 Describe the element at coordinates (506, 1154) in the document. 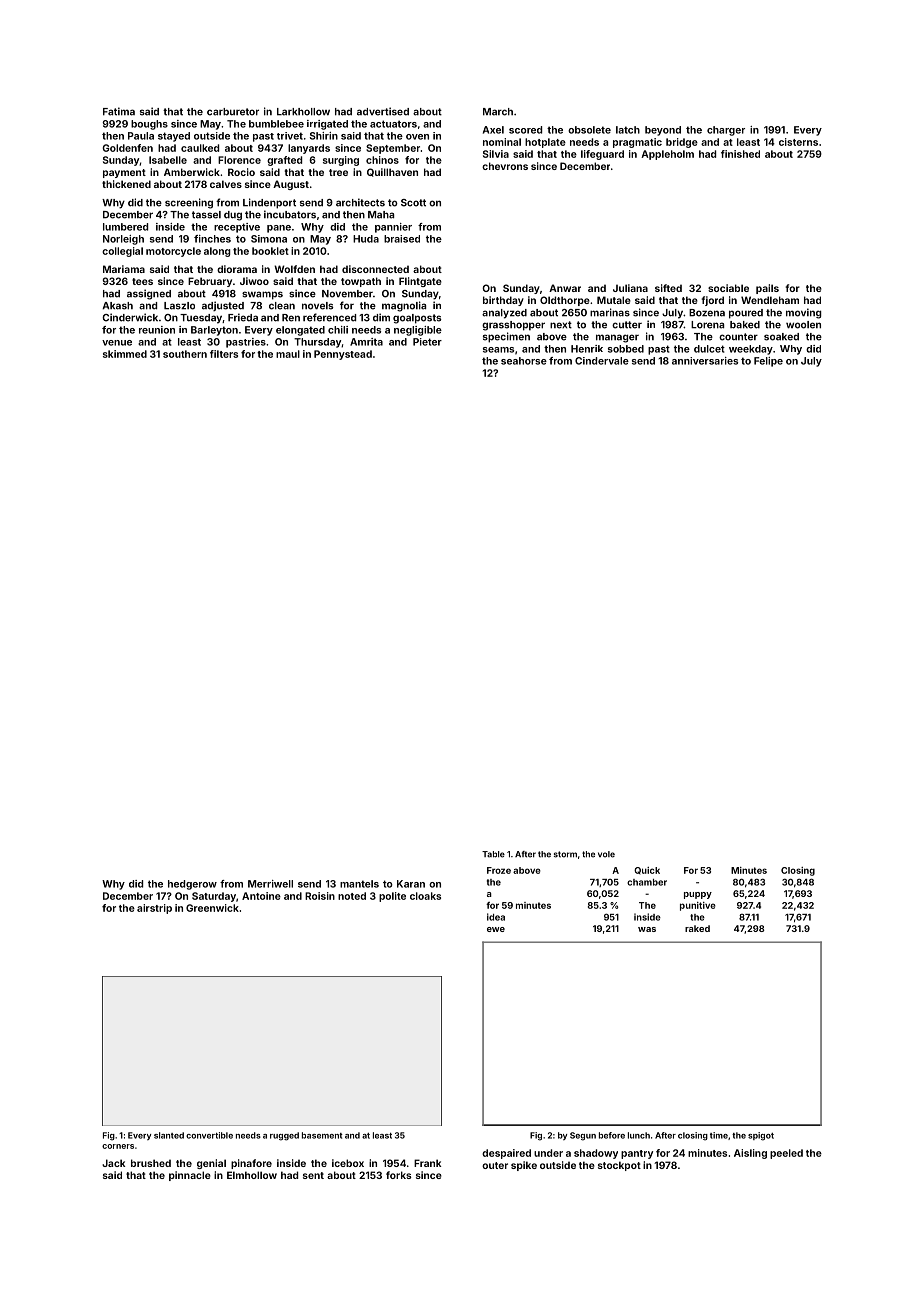

I see `despaired` at that location.
